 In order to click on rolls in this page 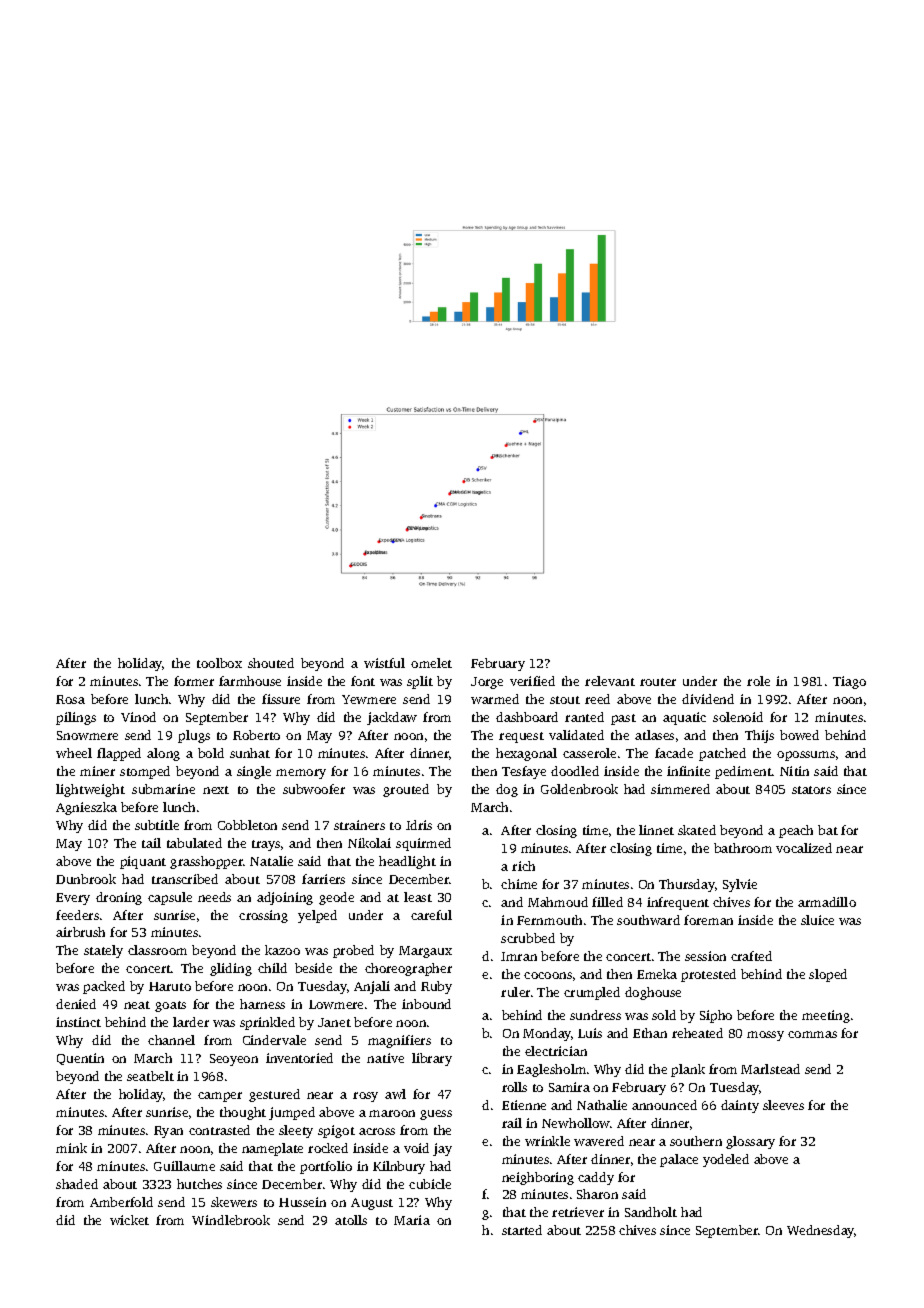, I will do `click(514, 1087)`.
